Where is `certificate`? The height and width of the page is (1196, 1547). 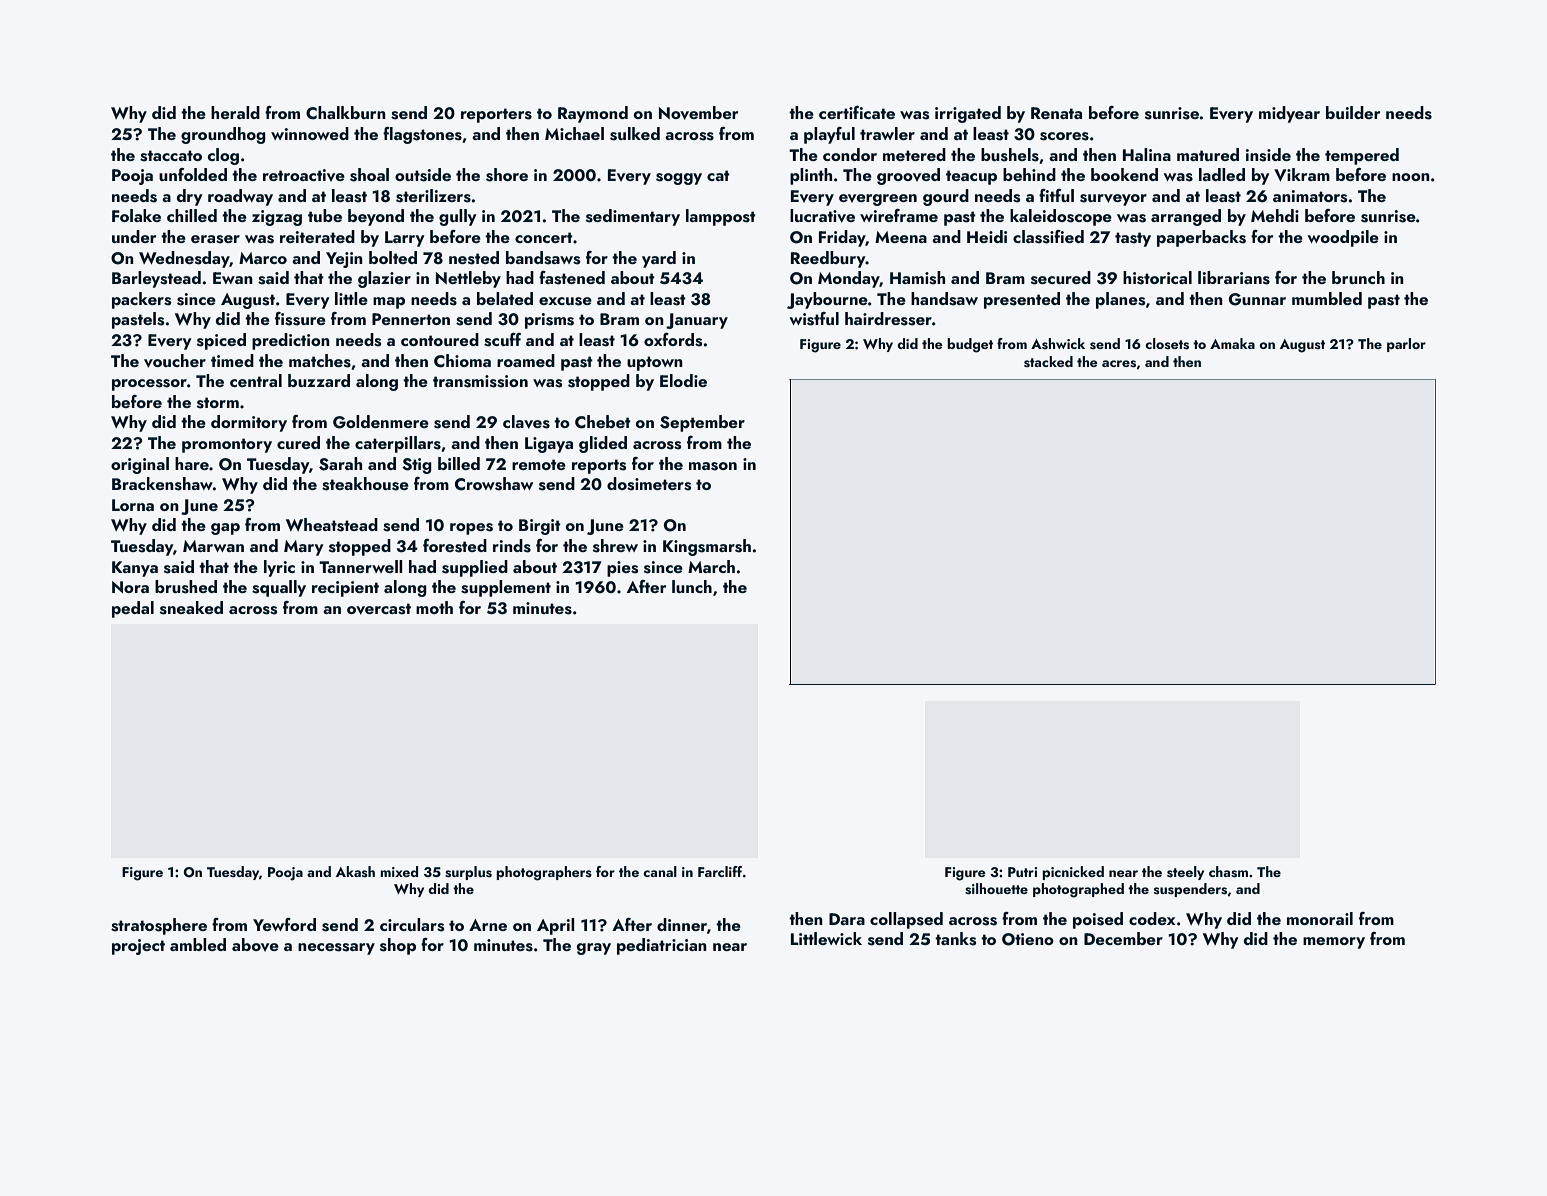 certificate is located at coordinates (857, 112).
